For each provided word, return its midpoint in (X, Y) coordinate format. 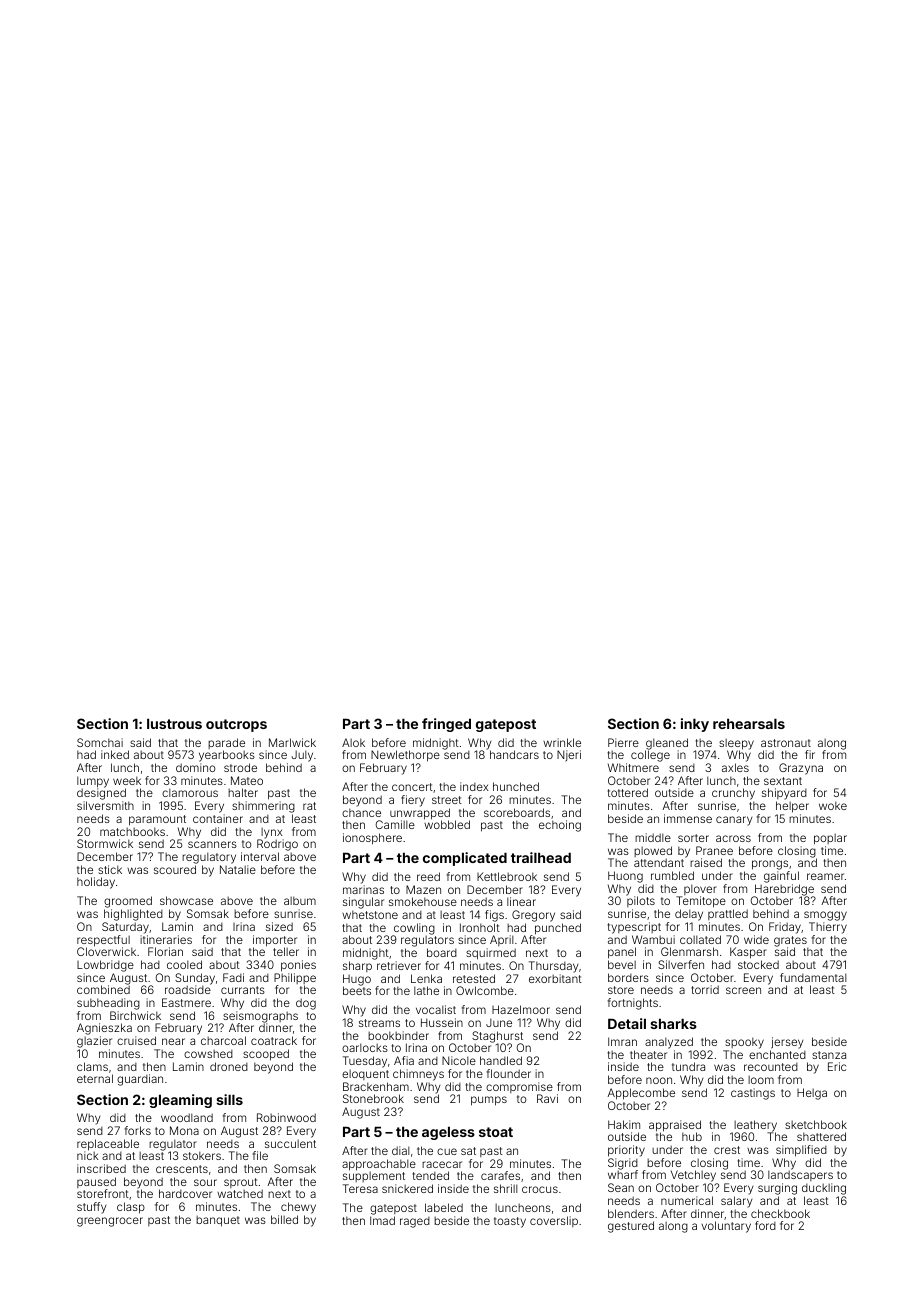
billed (284, 1219)
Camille (395, 824)
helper (792, 807)
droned (229, 1066)
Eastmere (186, 1002)
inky (695, 725)
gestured (631, 1227)
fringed (446, 725)
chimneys (418, 1075)
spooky (744, 1043)
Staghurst (497, 1037)
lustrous (174, 723)
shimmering (263, 807)
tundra (688, 1066)
